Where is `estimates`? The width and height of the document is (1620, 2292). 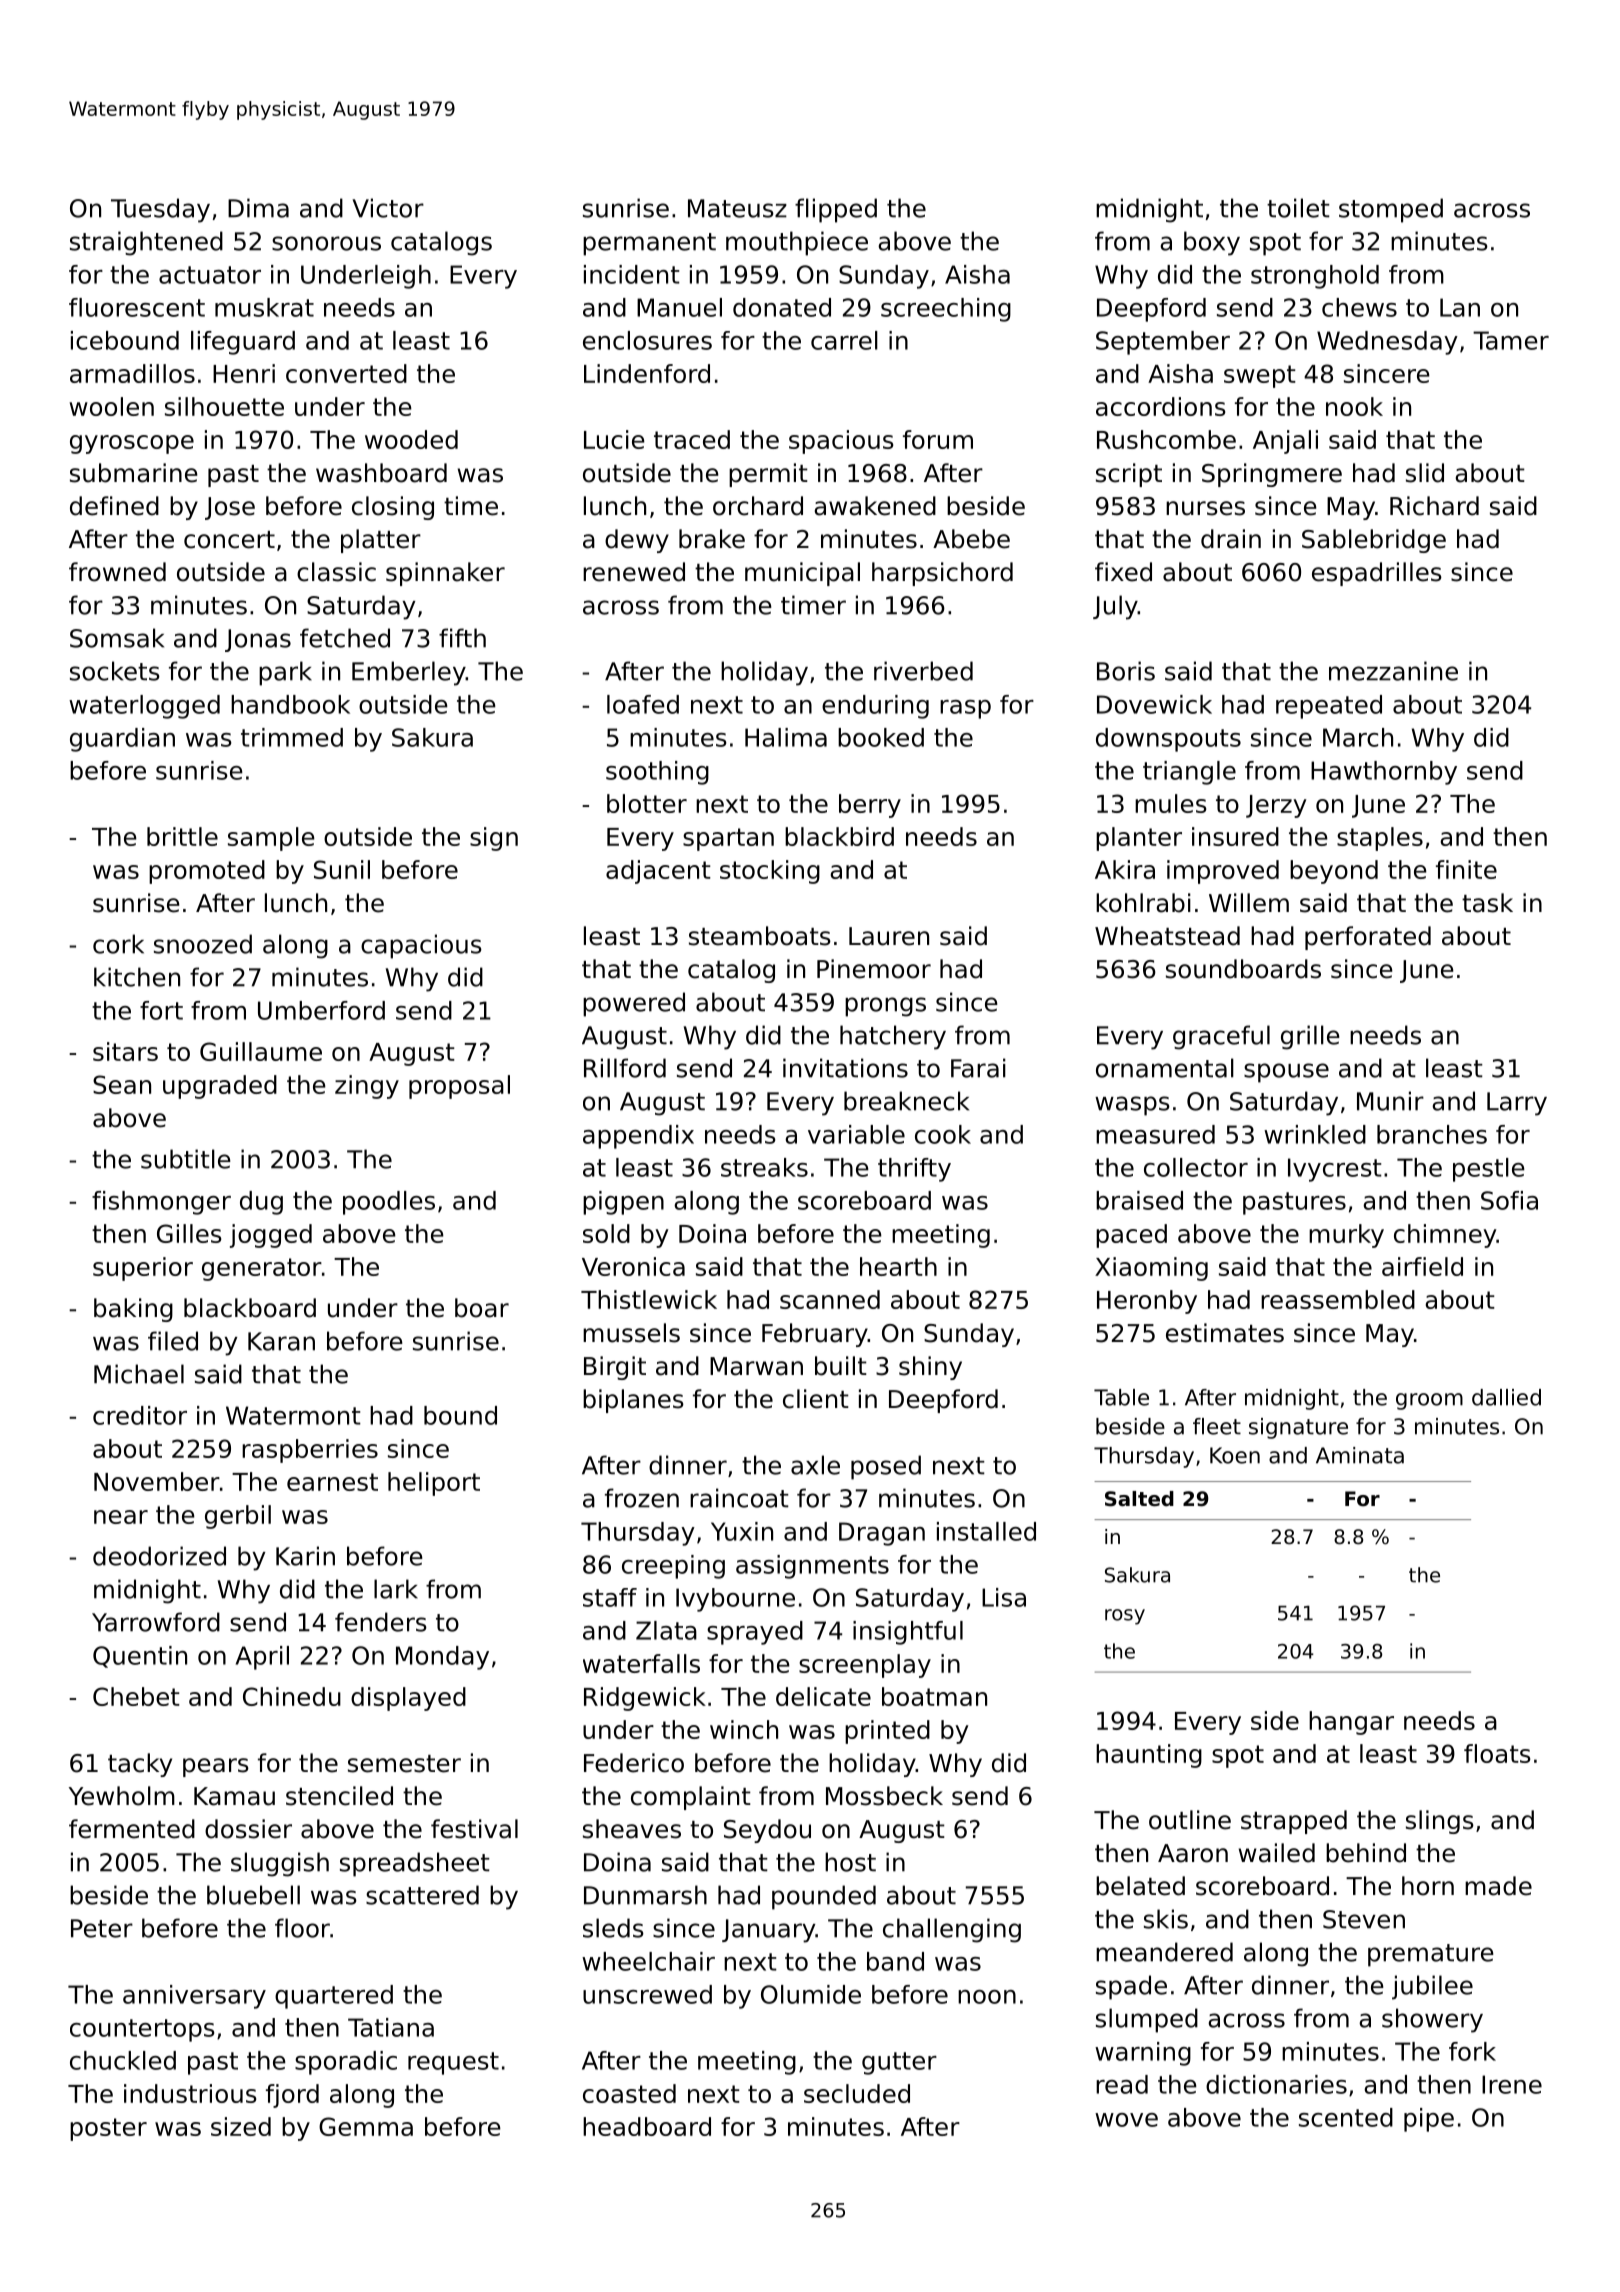
estimates is located at coordinates (1225, 1333).
